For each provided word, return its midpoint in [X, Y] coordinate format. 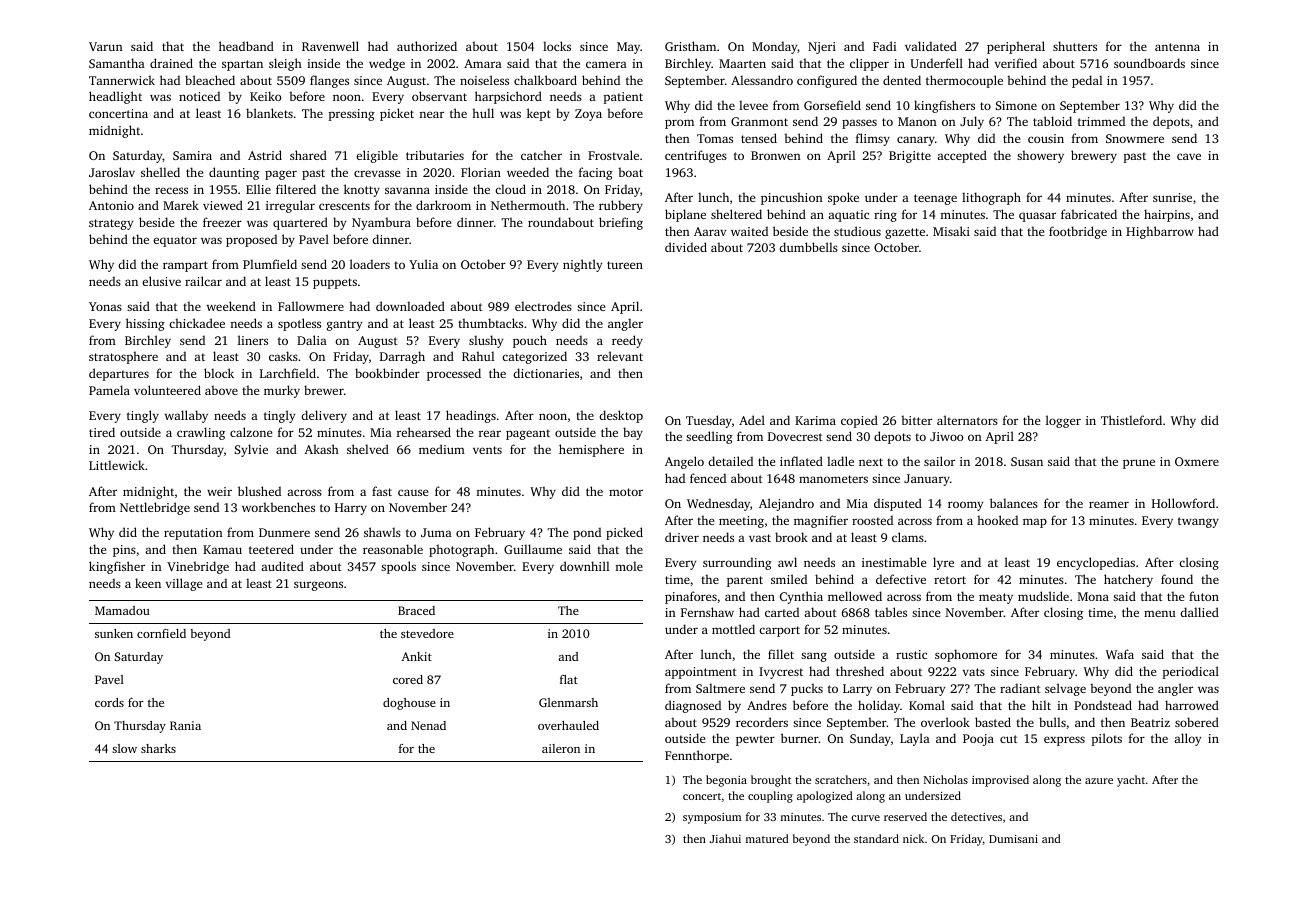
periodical [1191, 672]
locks [557, 46]
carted [782, 612]
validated [931, 46]
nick [913, 838]
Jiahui [725, 838]
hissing [145, 324]
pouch [530, 341]
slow [124, 748]
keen [148, 583]
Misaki [951, 231]
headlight [115, 97]
